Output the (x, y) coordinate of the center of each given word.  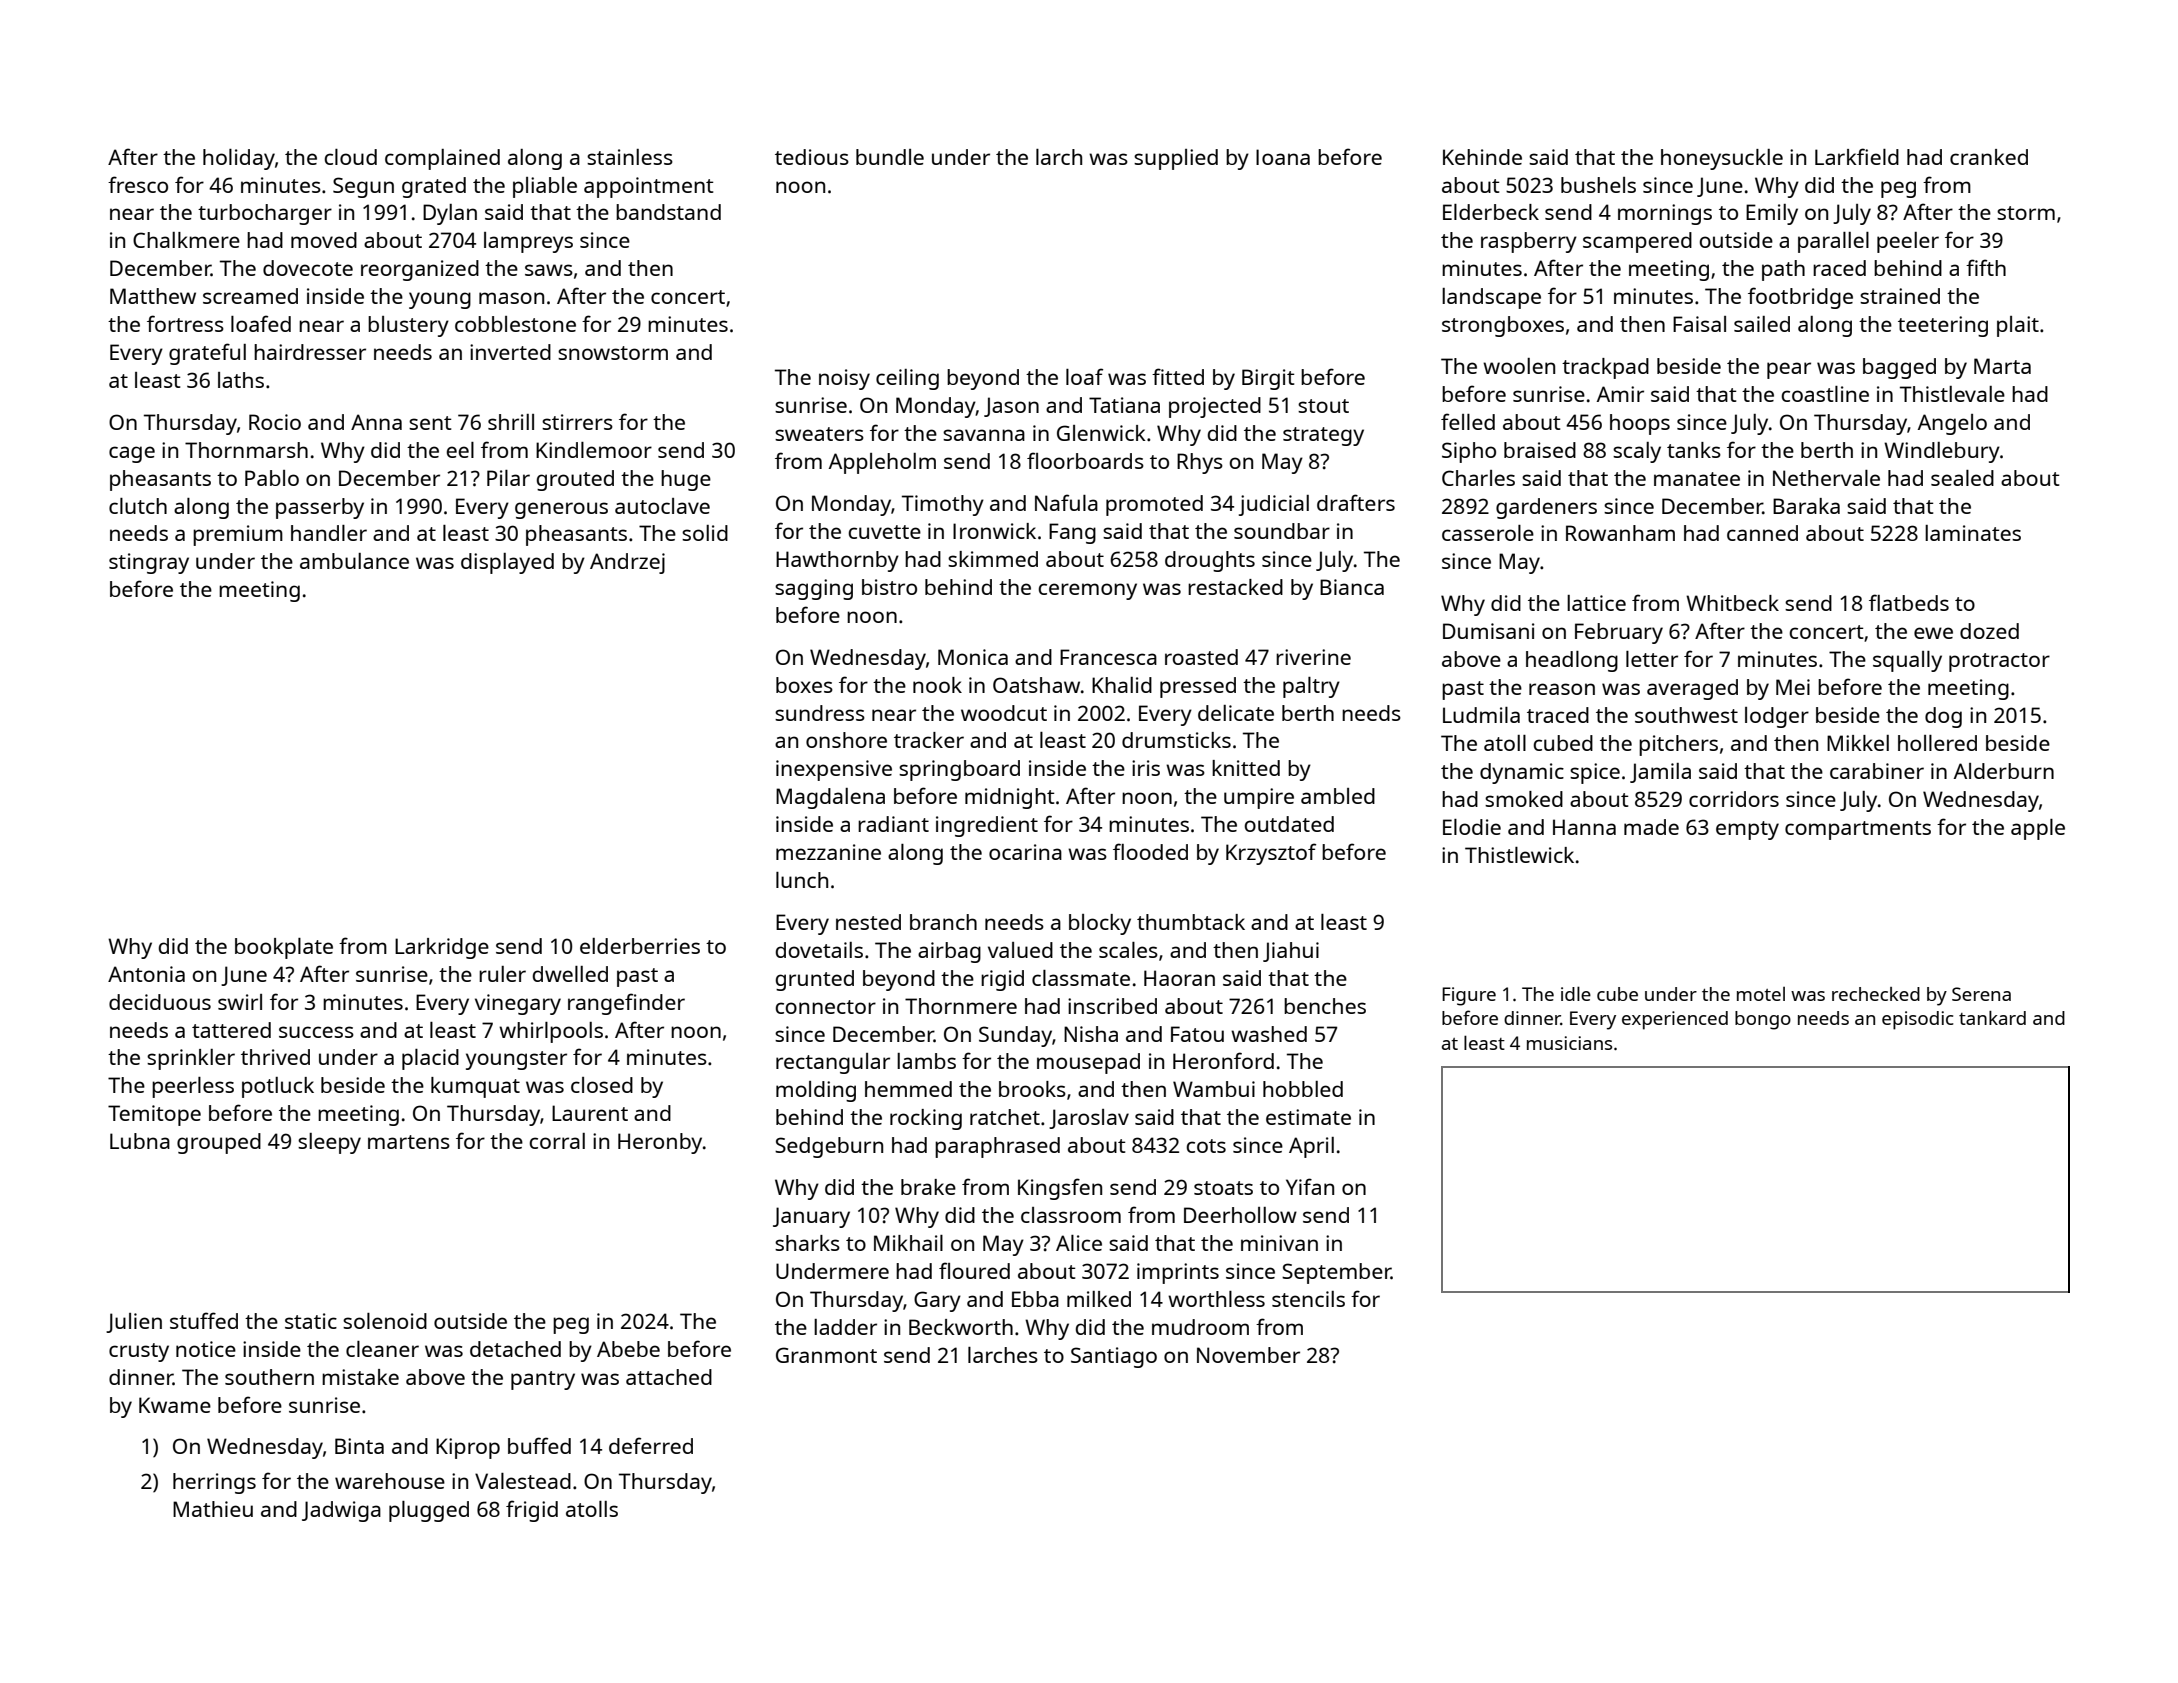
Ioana (1283, 157)
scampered (1637, 242)
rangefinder (626, 1004)
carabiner (1877, 771)
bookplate (284, 948)
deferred (651, 1445)
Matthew (153, 296)
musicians (1569, 1043)
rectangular (833, 1063)
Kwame (175, 1405)
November (1248, 1355)
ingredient (987, 826)
